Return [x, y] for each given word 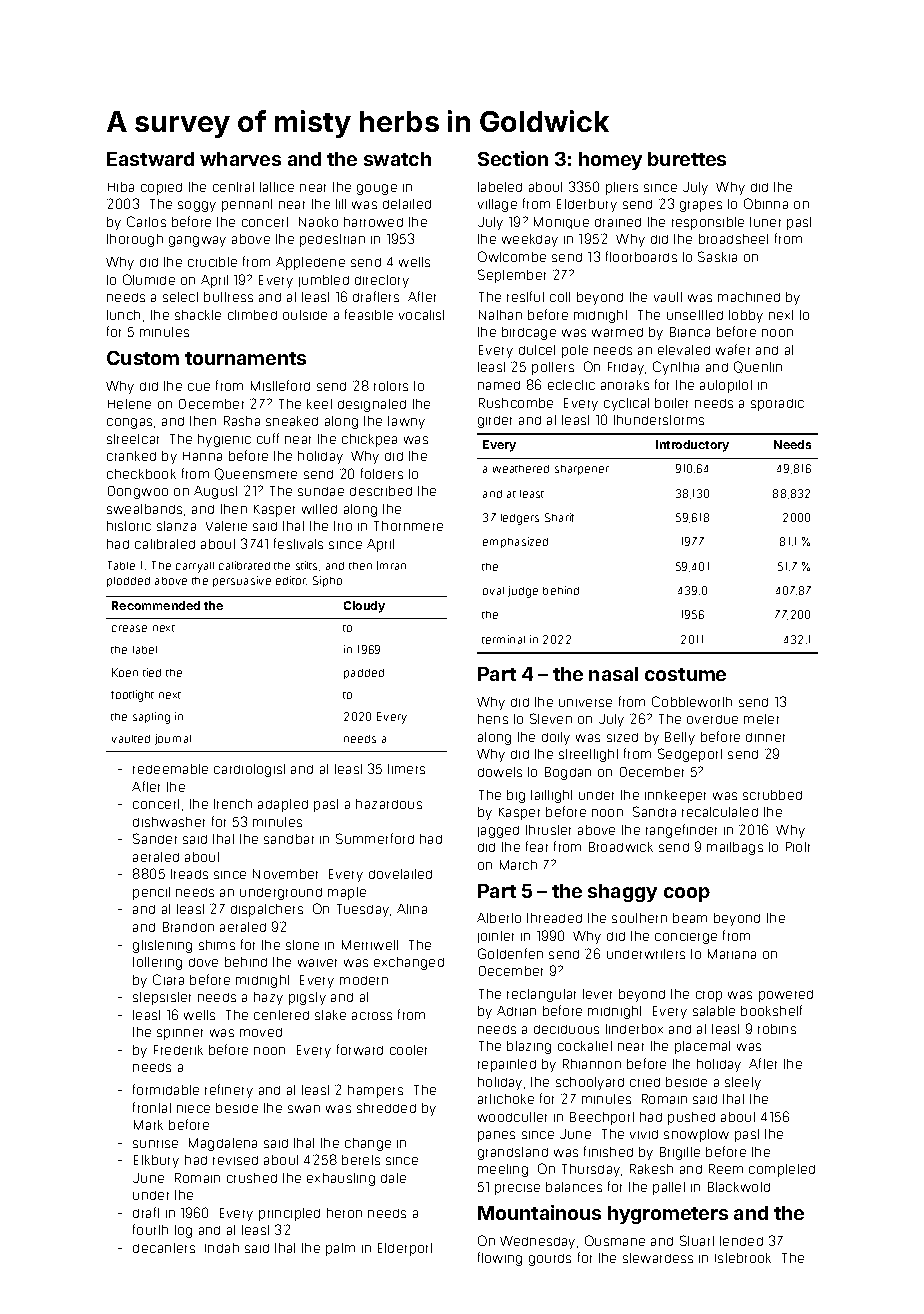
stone [302, 945]
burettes [687, 159]
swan [304, 1109]
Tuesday [363, 910]
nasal [613, 674]
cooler [408, 1050]
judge [523, 592]
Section [513, 158]
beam [690, 918]
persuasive [242, 581]
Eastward [150, 159]
